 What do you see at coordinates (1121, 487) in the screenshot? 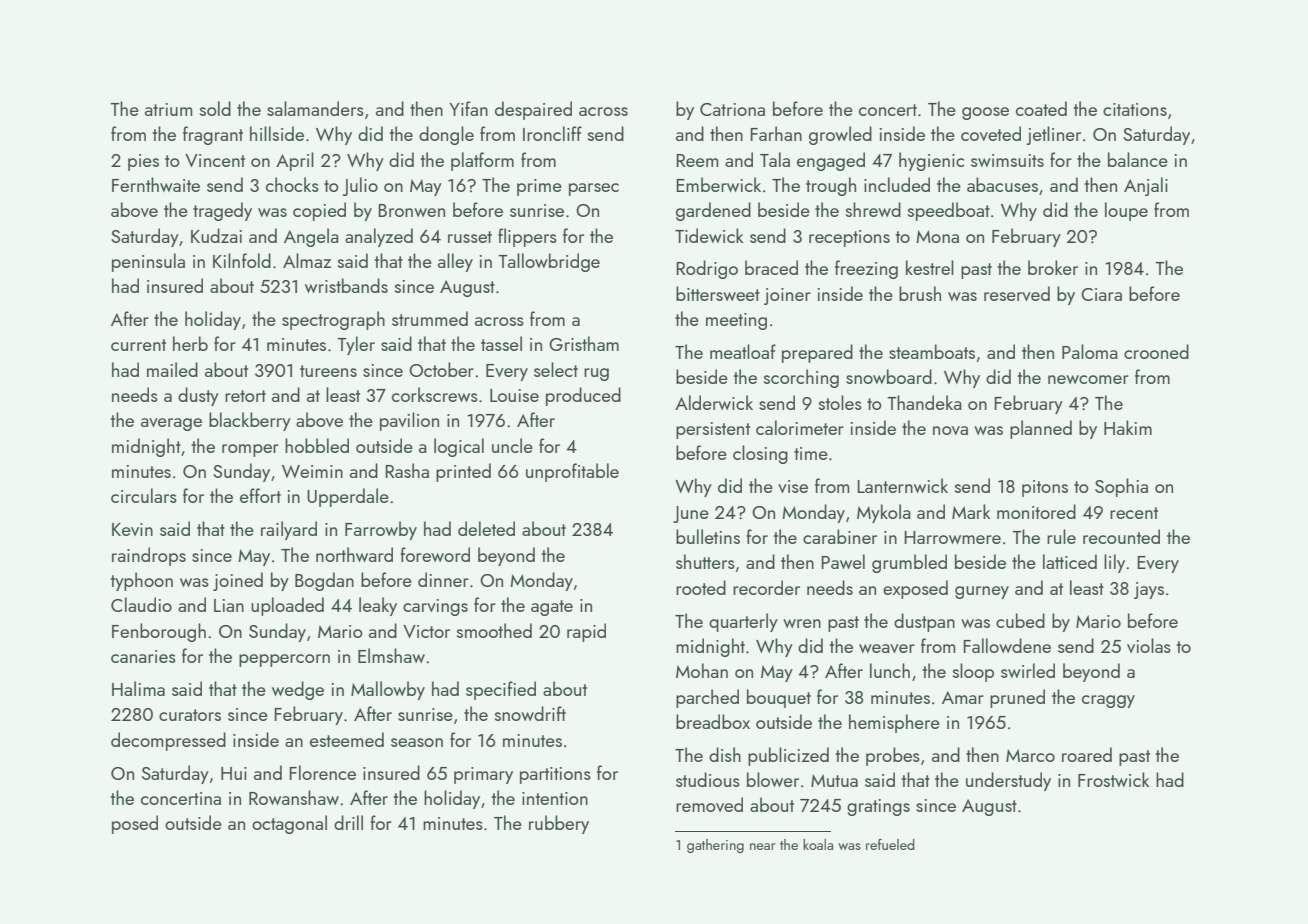
I see `Sophia` at bounding box center [1121, 487].
